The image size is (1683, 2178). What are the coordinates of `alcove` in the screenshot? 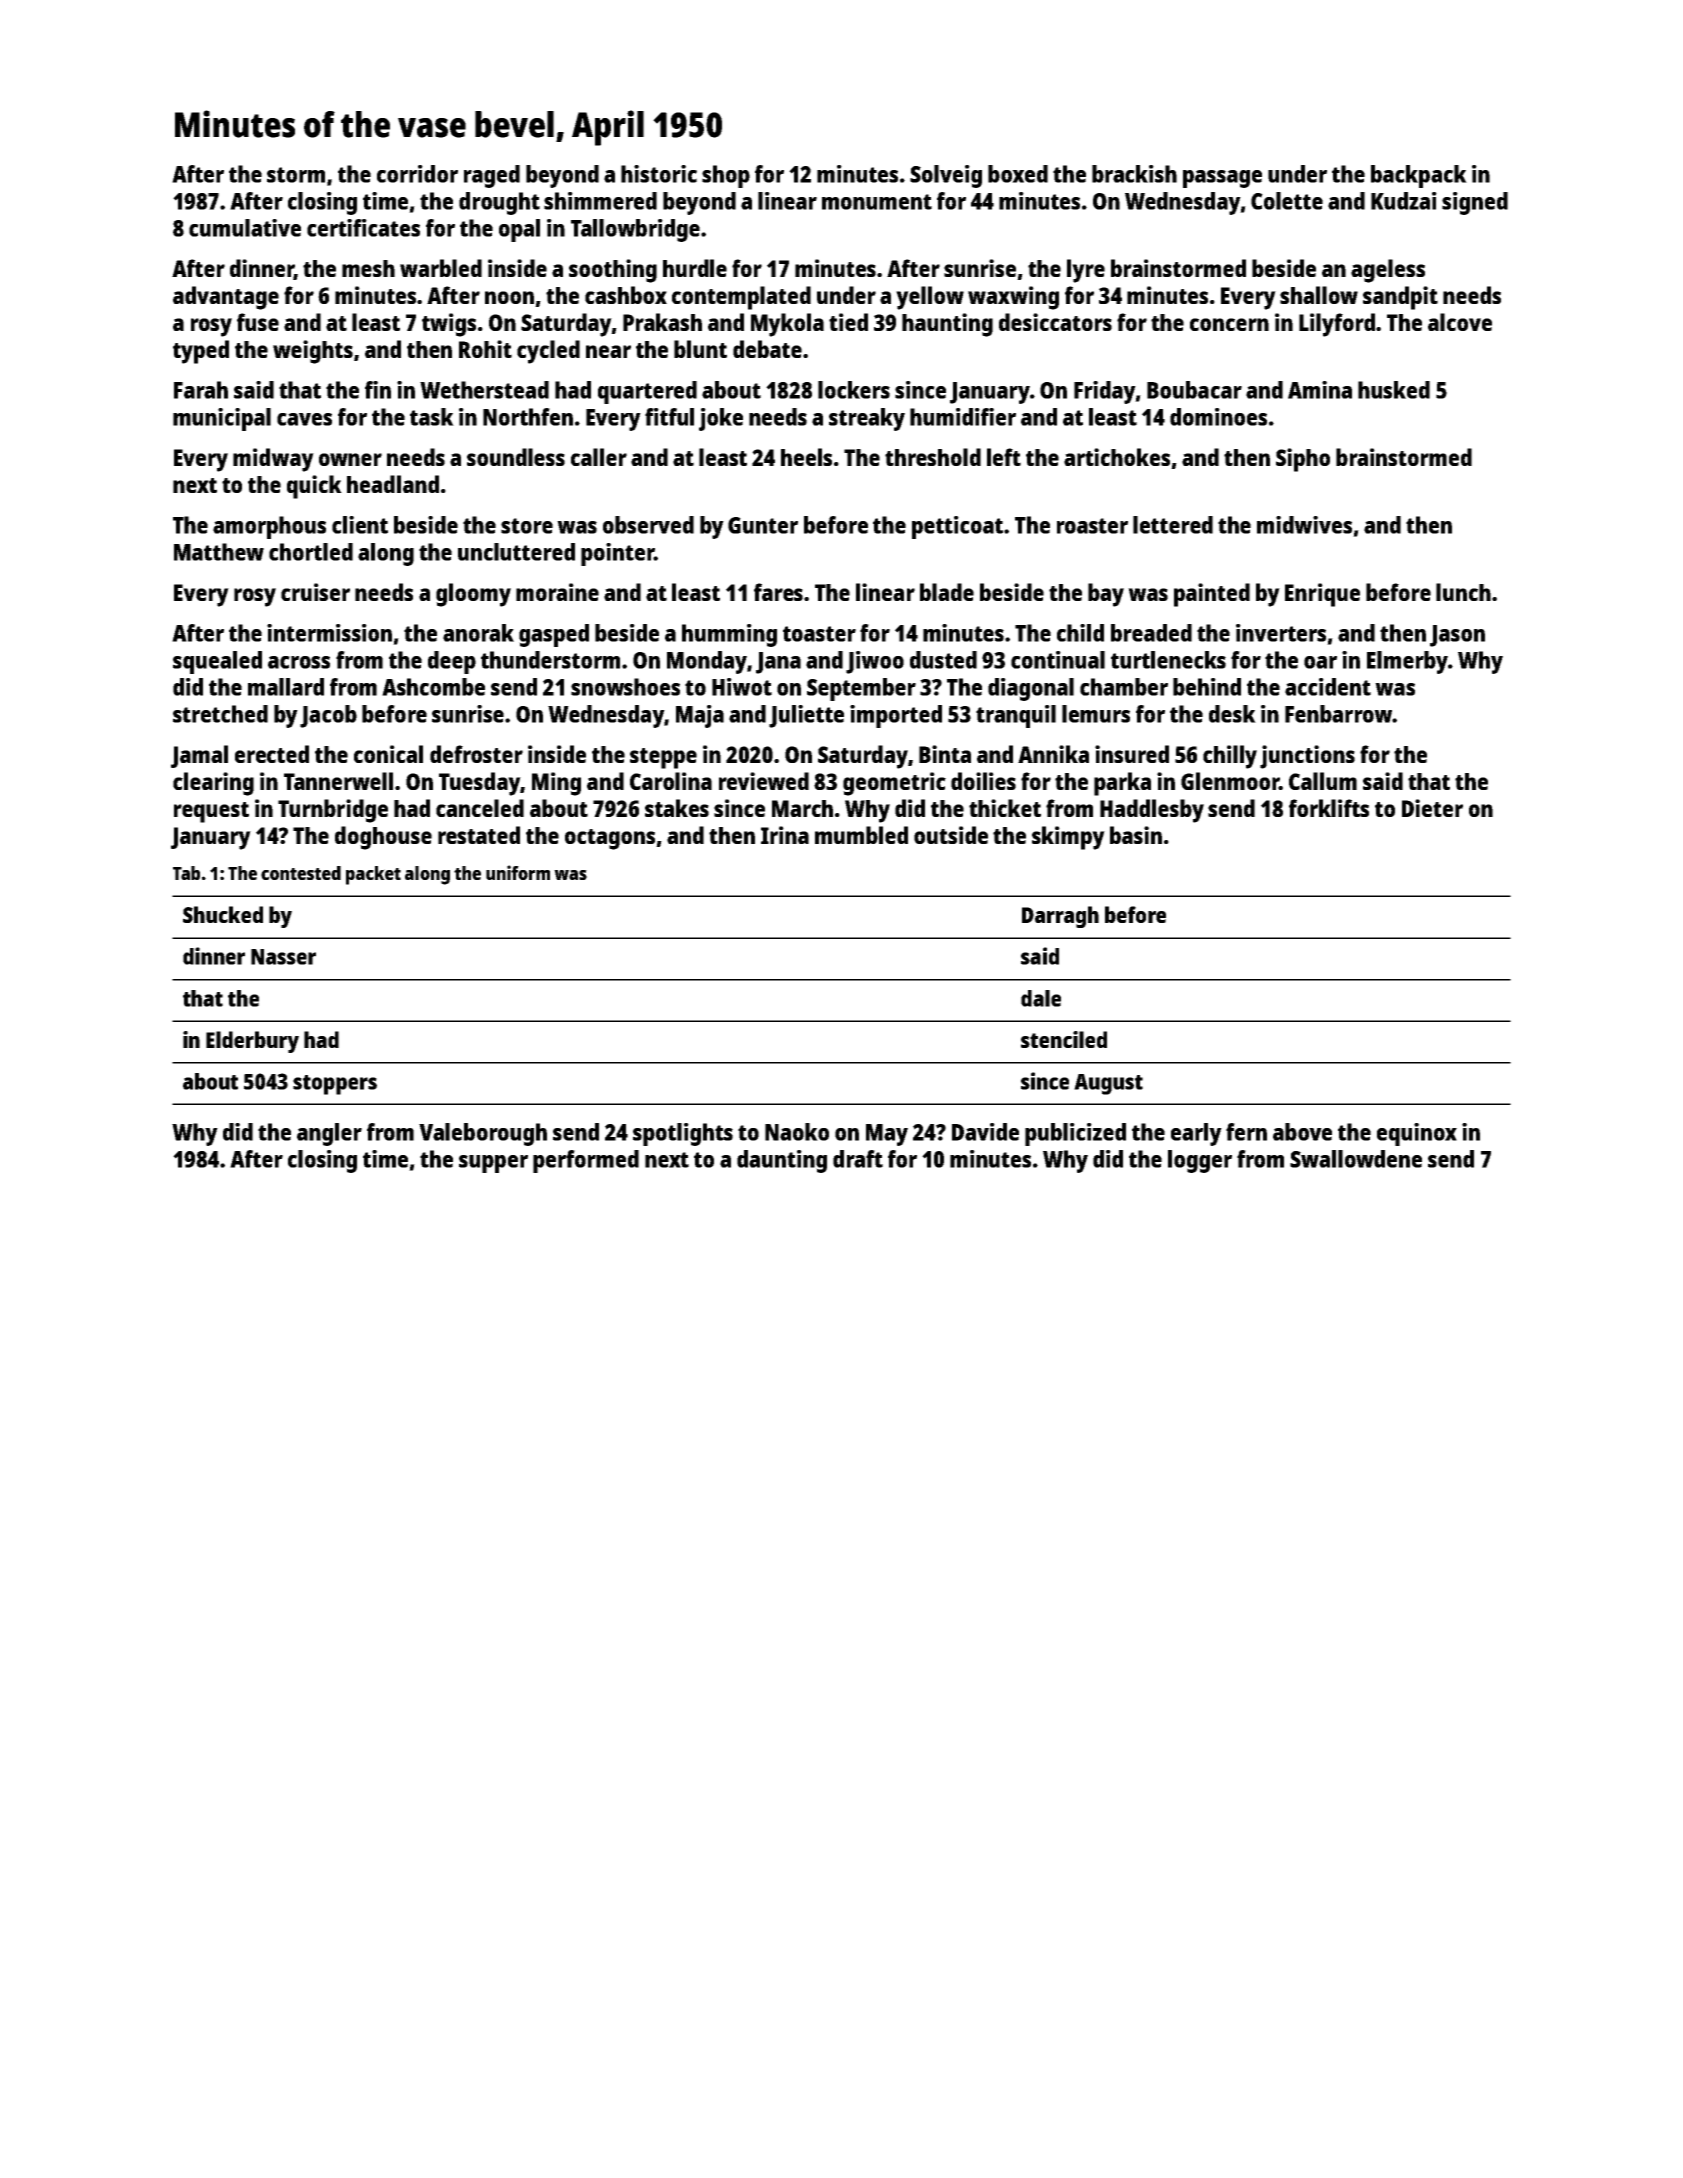 It's located at (1460, 322).
